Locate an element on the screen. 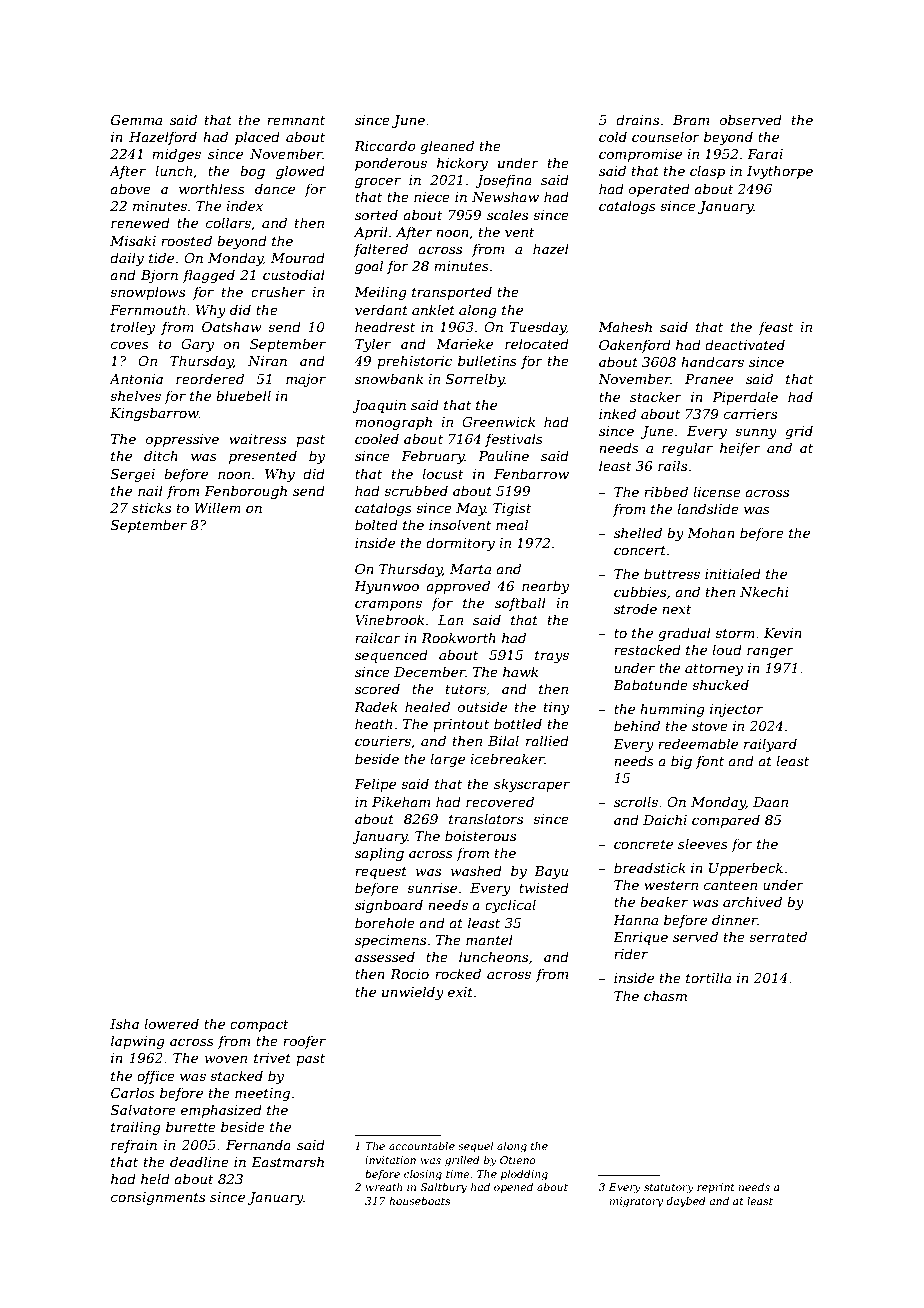  serrated is located at coordinates (778, 936).
